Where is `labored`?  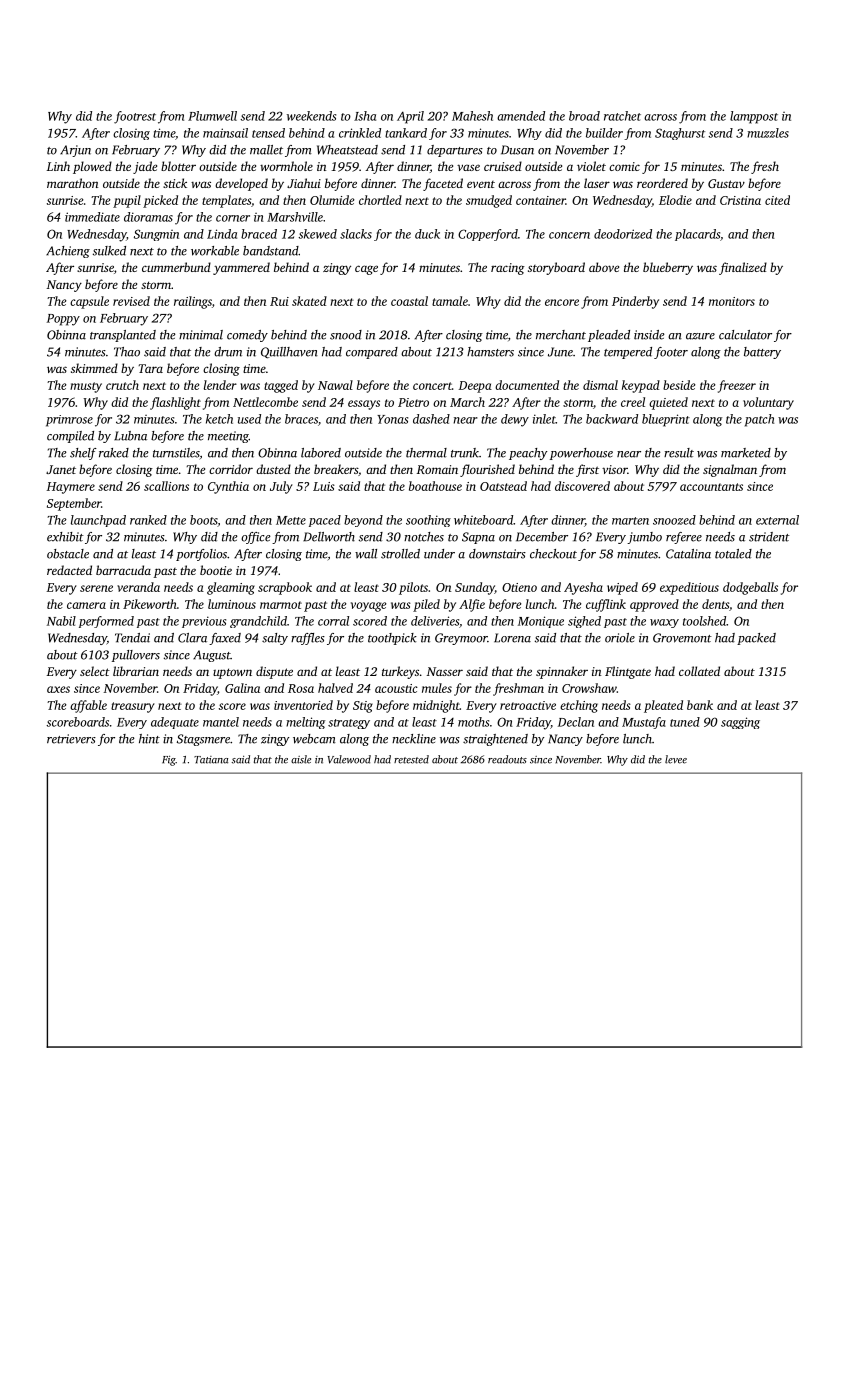 labored is located at coordinates (321, 453).
